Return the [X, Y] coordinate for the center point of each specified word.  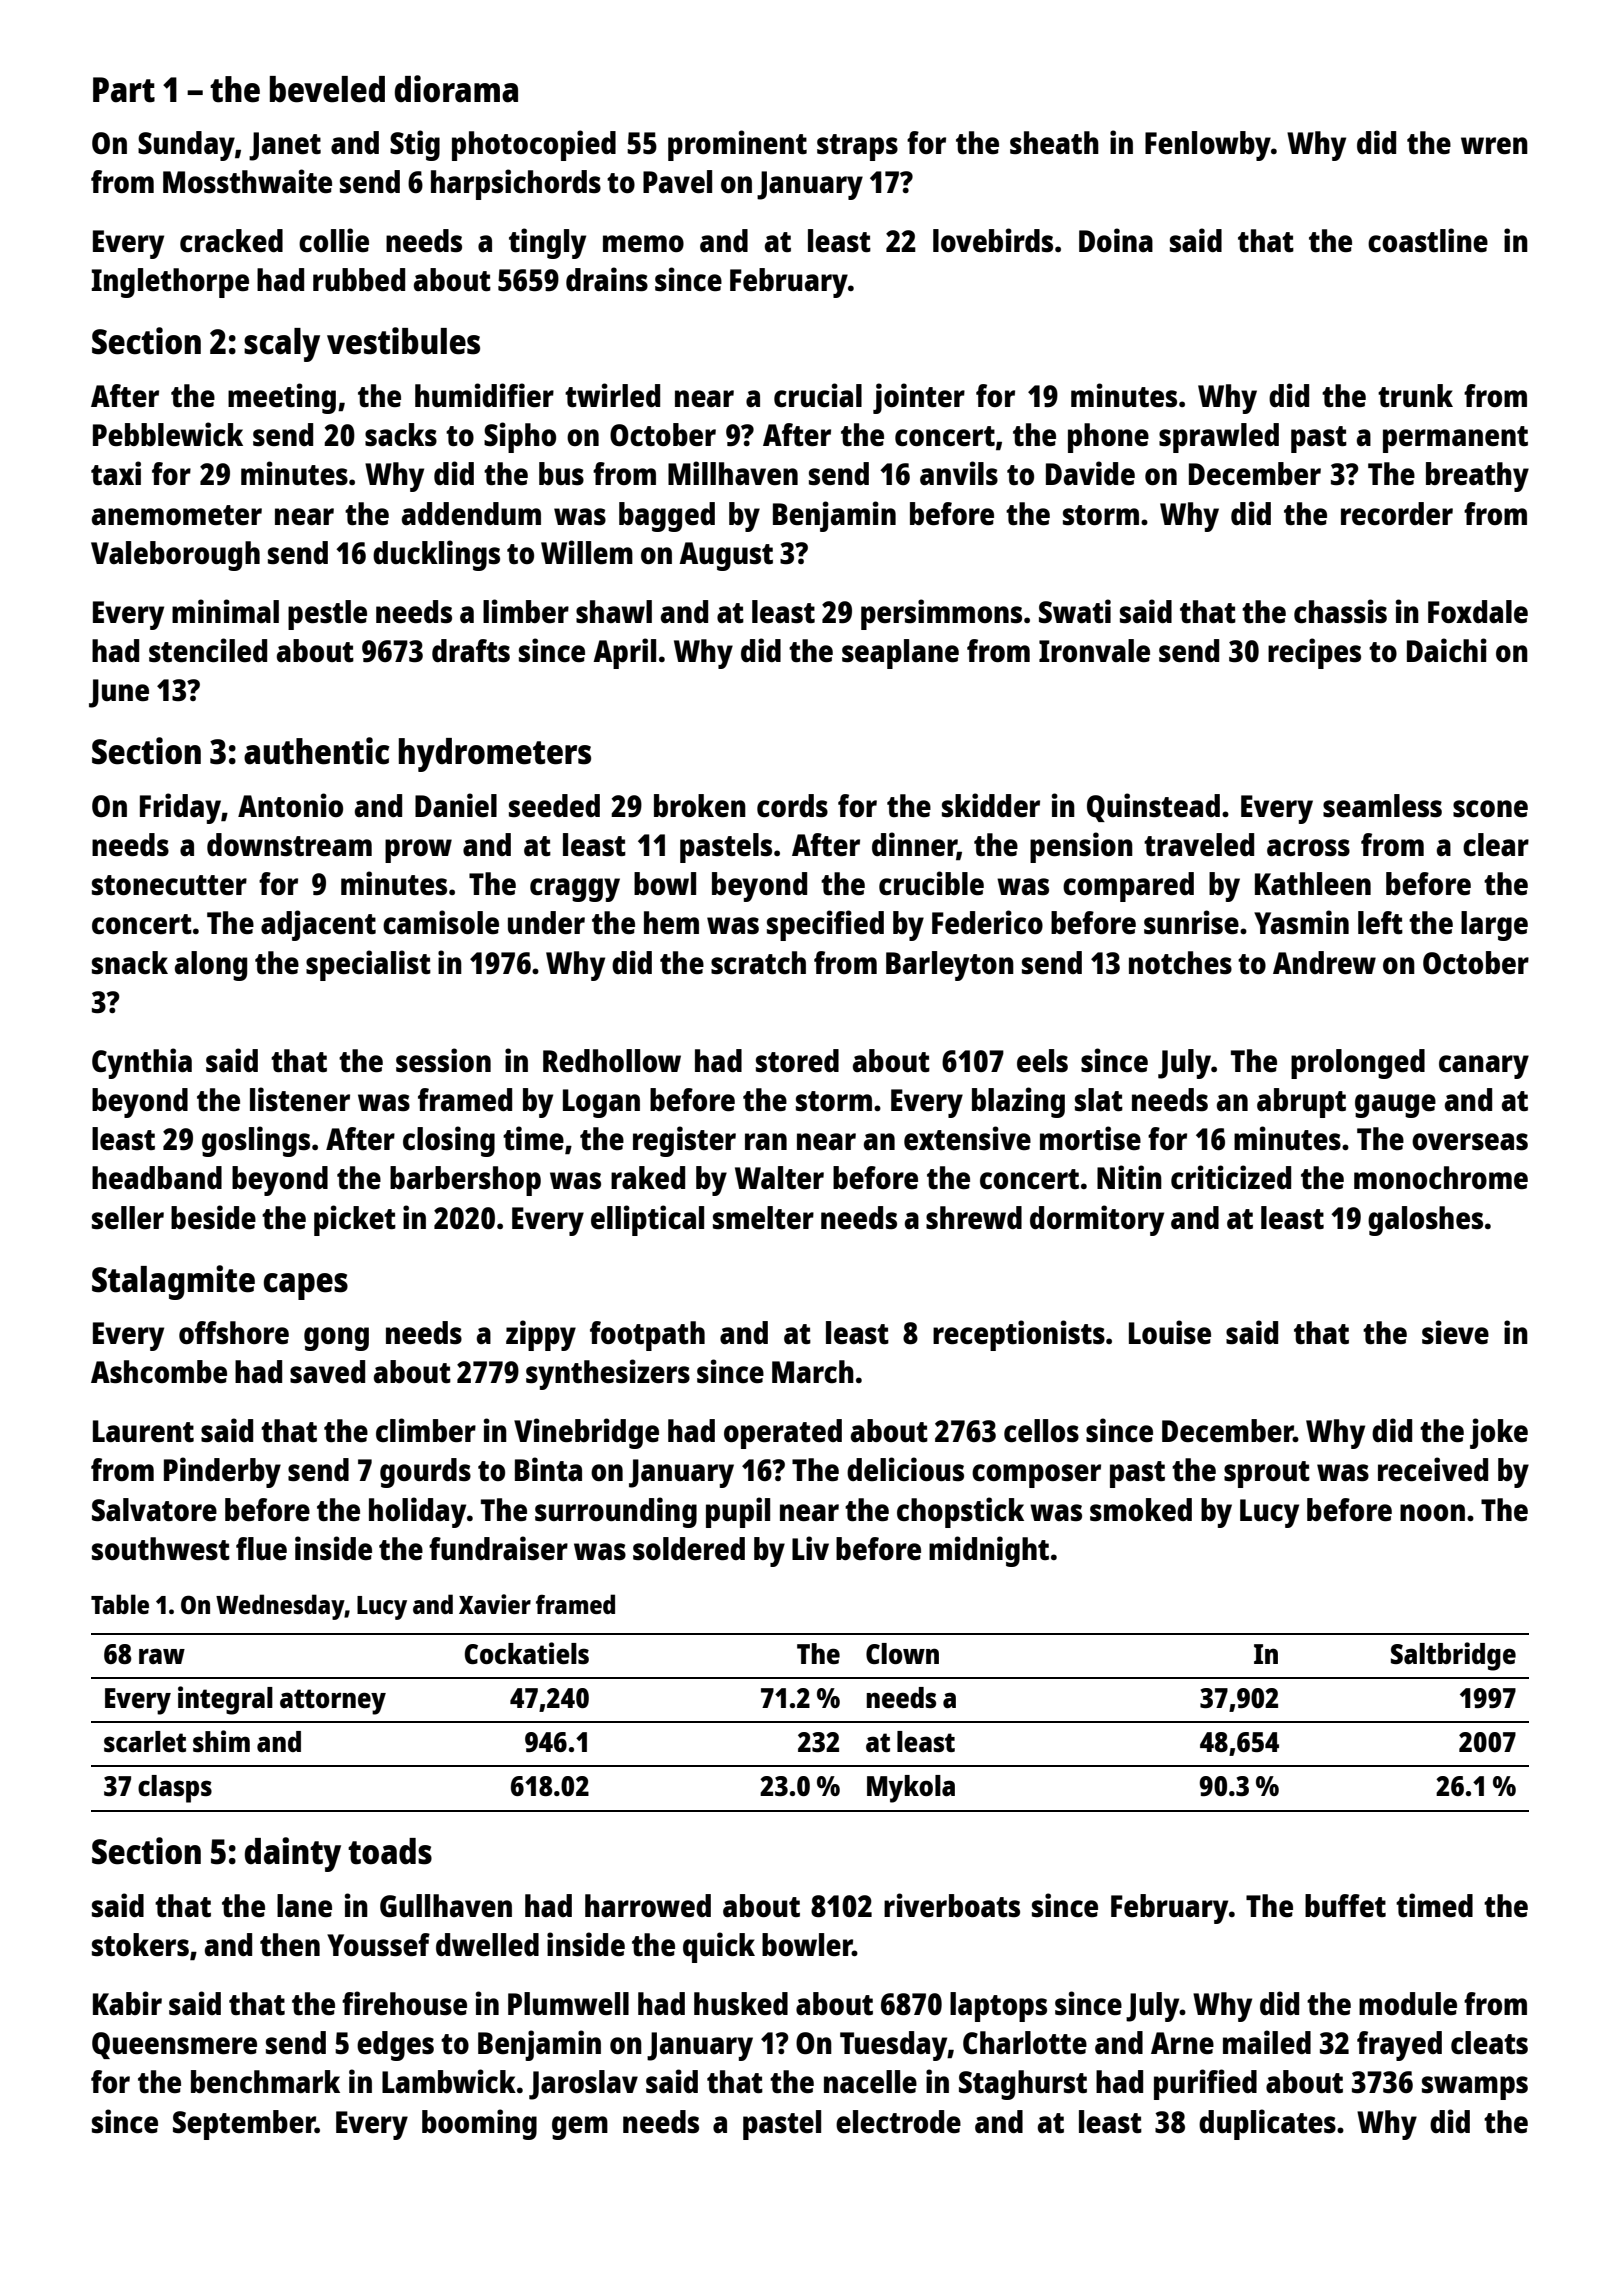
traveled [1199, 844]
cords [792, 806]
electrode [898, 2121]
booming [479, 2124]
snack [130, 962]
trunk [1415, 395]
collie [334, 240]
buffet [1345, 1906]
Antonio [290, 805]
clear [1496, 845]
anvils [959, 473]
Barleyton [950, 966]
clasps [175, 1789]
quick [719, 1947]
